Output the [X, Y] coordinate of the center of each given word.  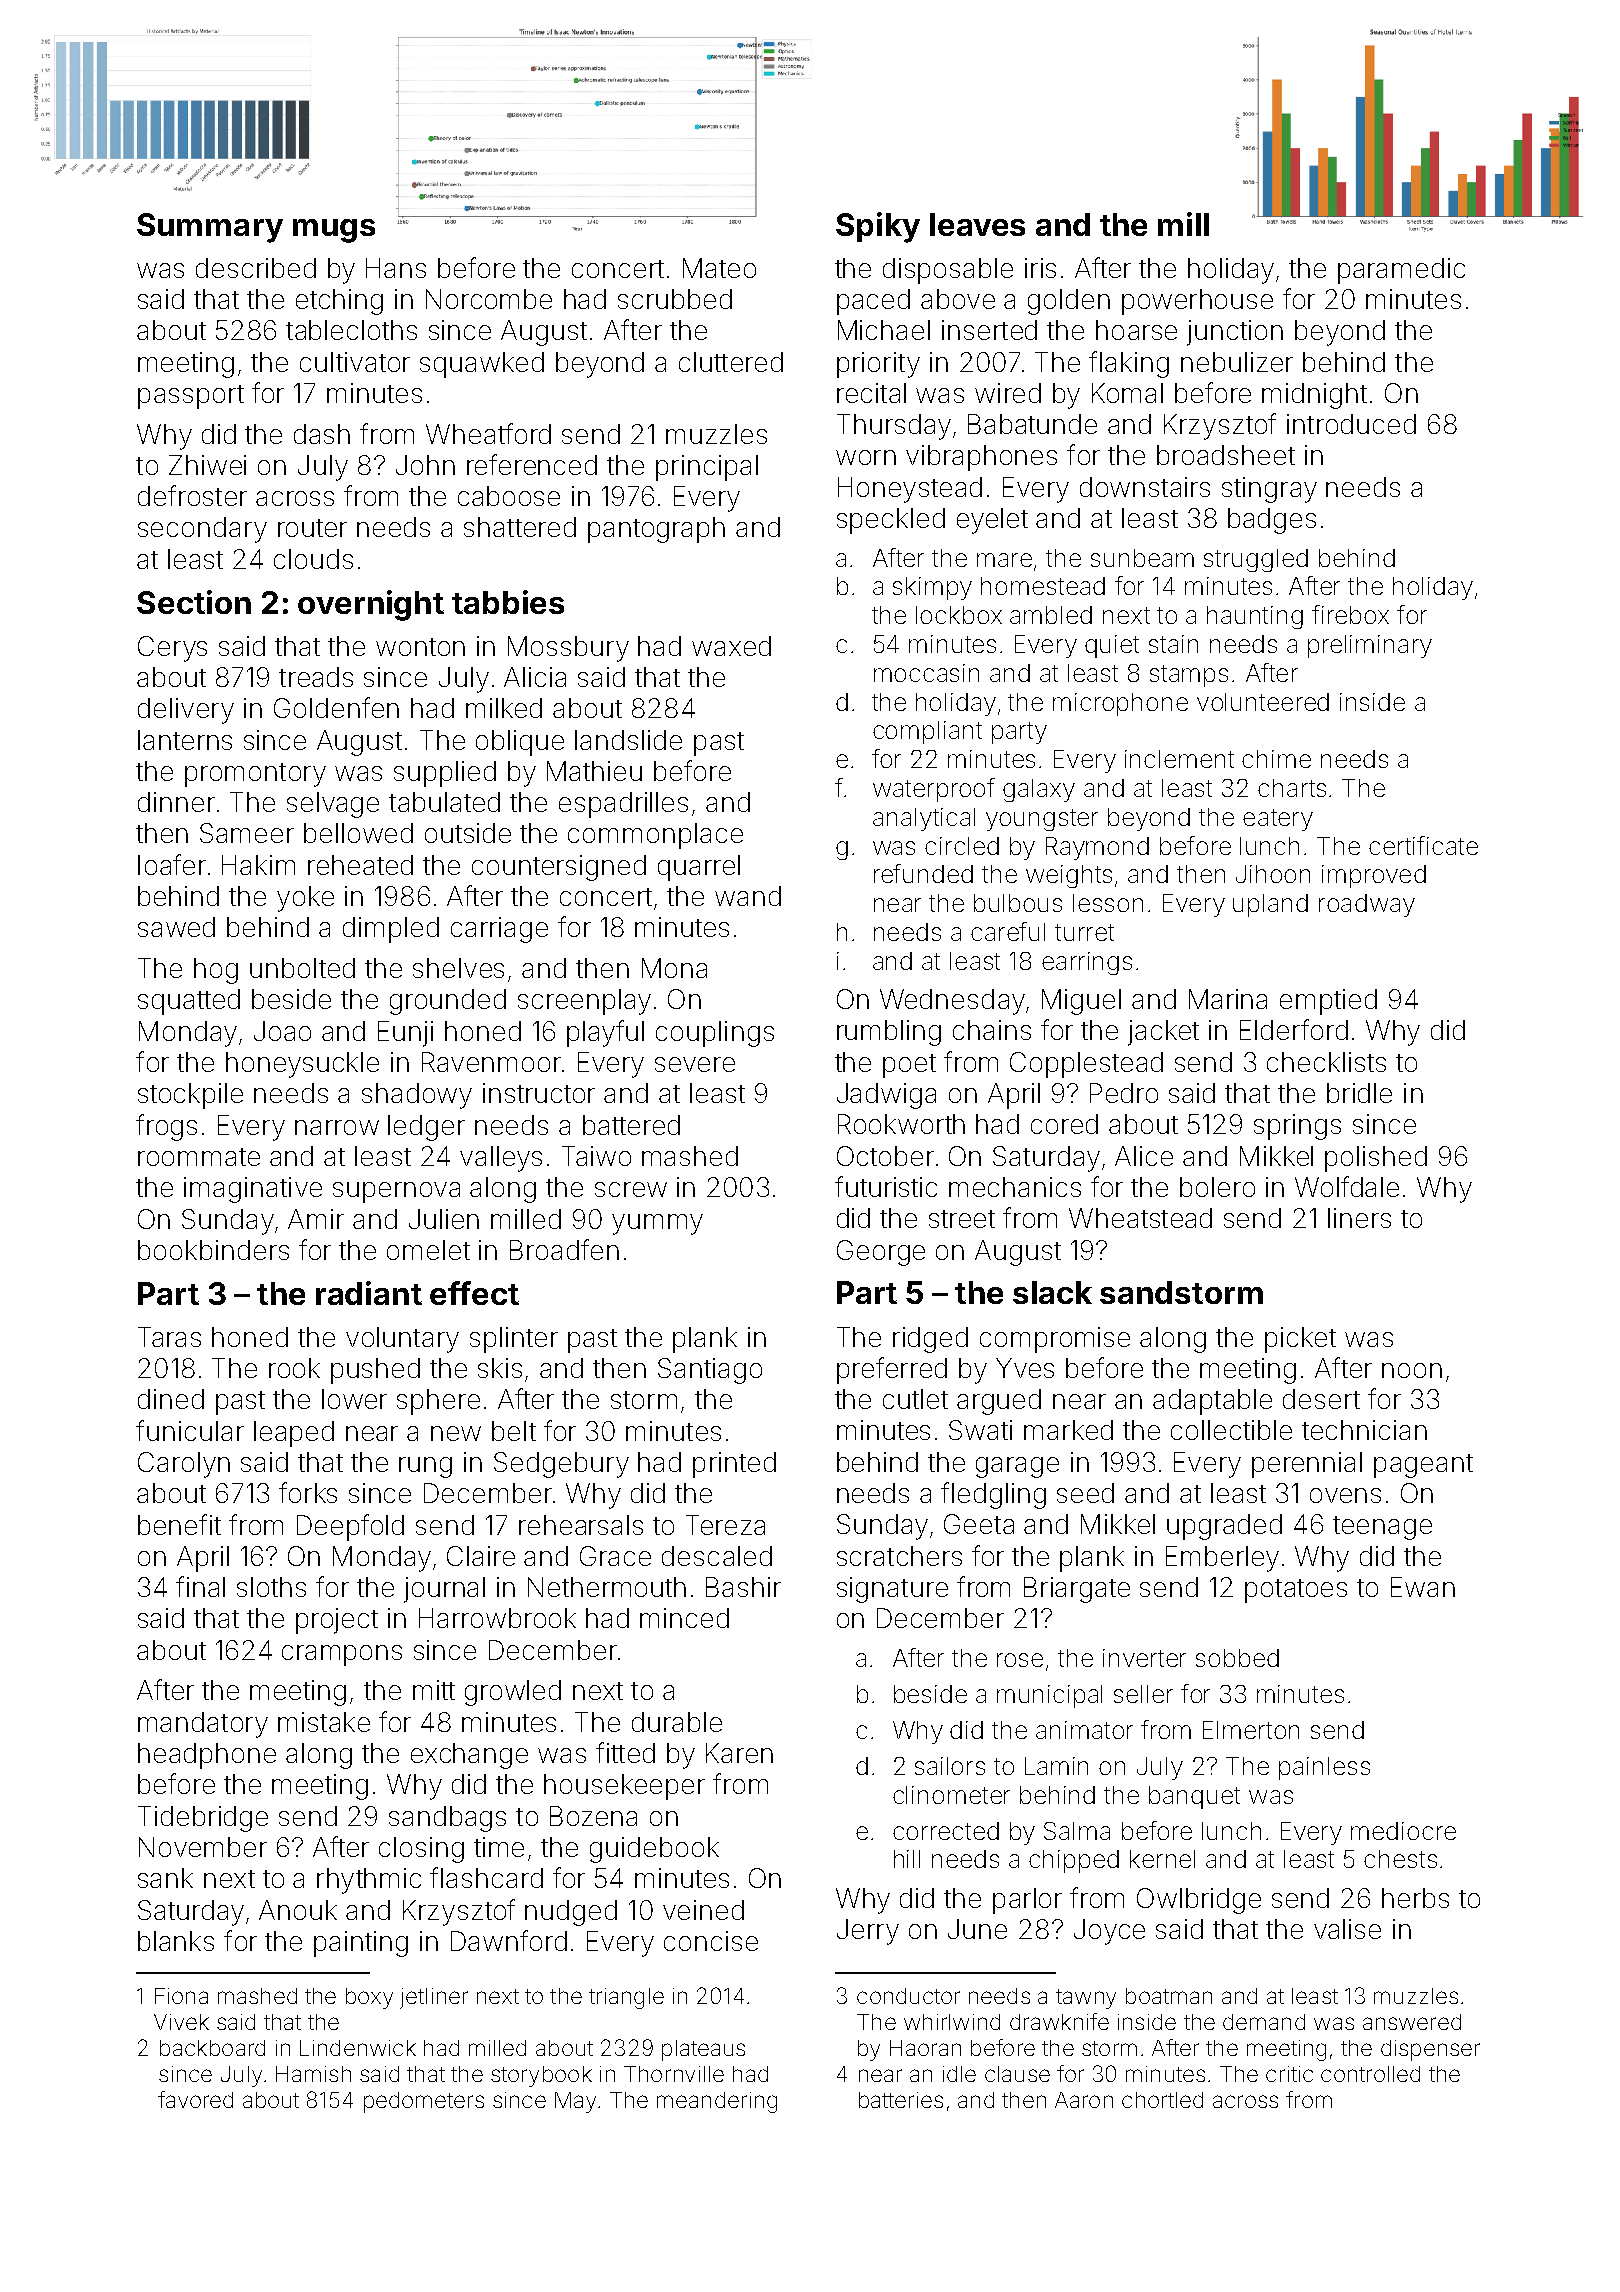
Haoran [925, 2048]
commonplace [655, 836]
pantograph [656, 530]
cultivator [355, 362]
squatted [189, 1002]
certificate [1423, 845]
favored [195, 2099]
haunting [1255, 617]
